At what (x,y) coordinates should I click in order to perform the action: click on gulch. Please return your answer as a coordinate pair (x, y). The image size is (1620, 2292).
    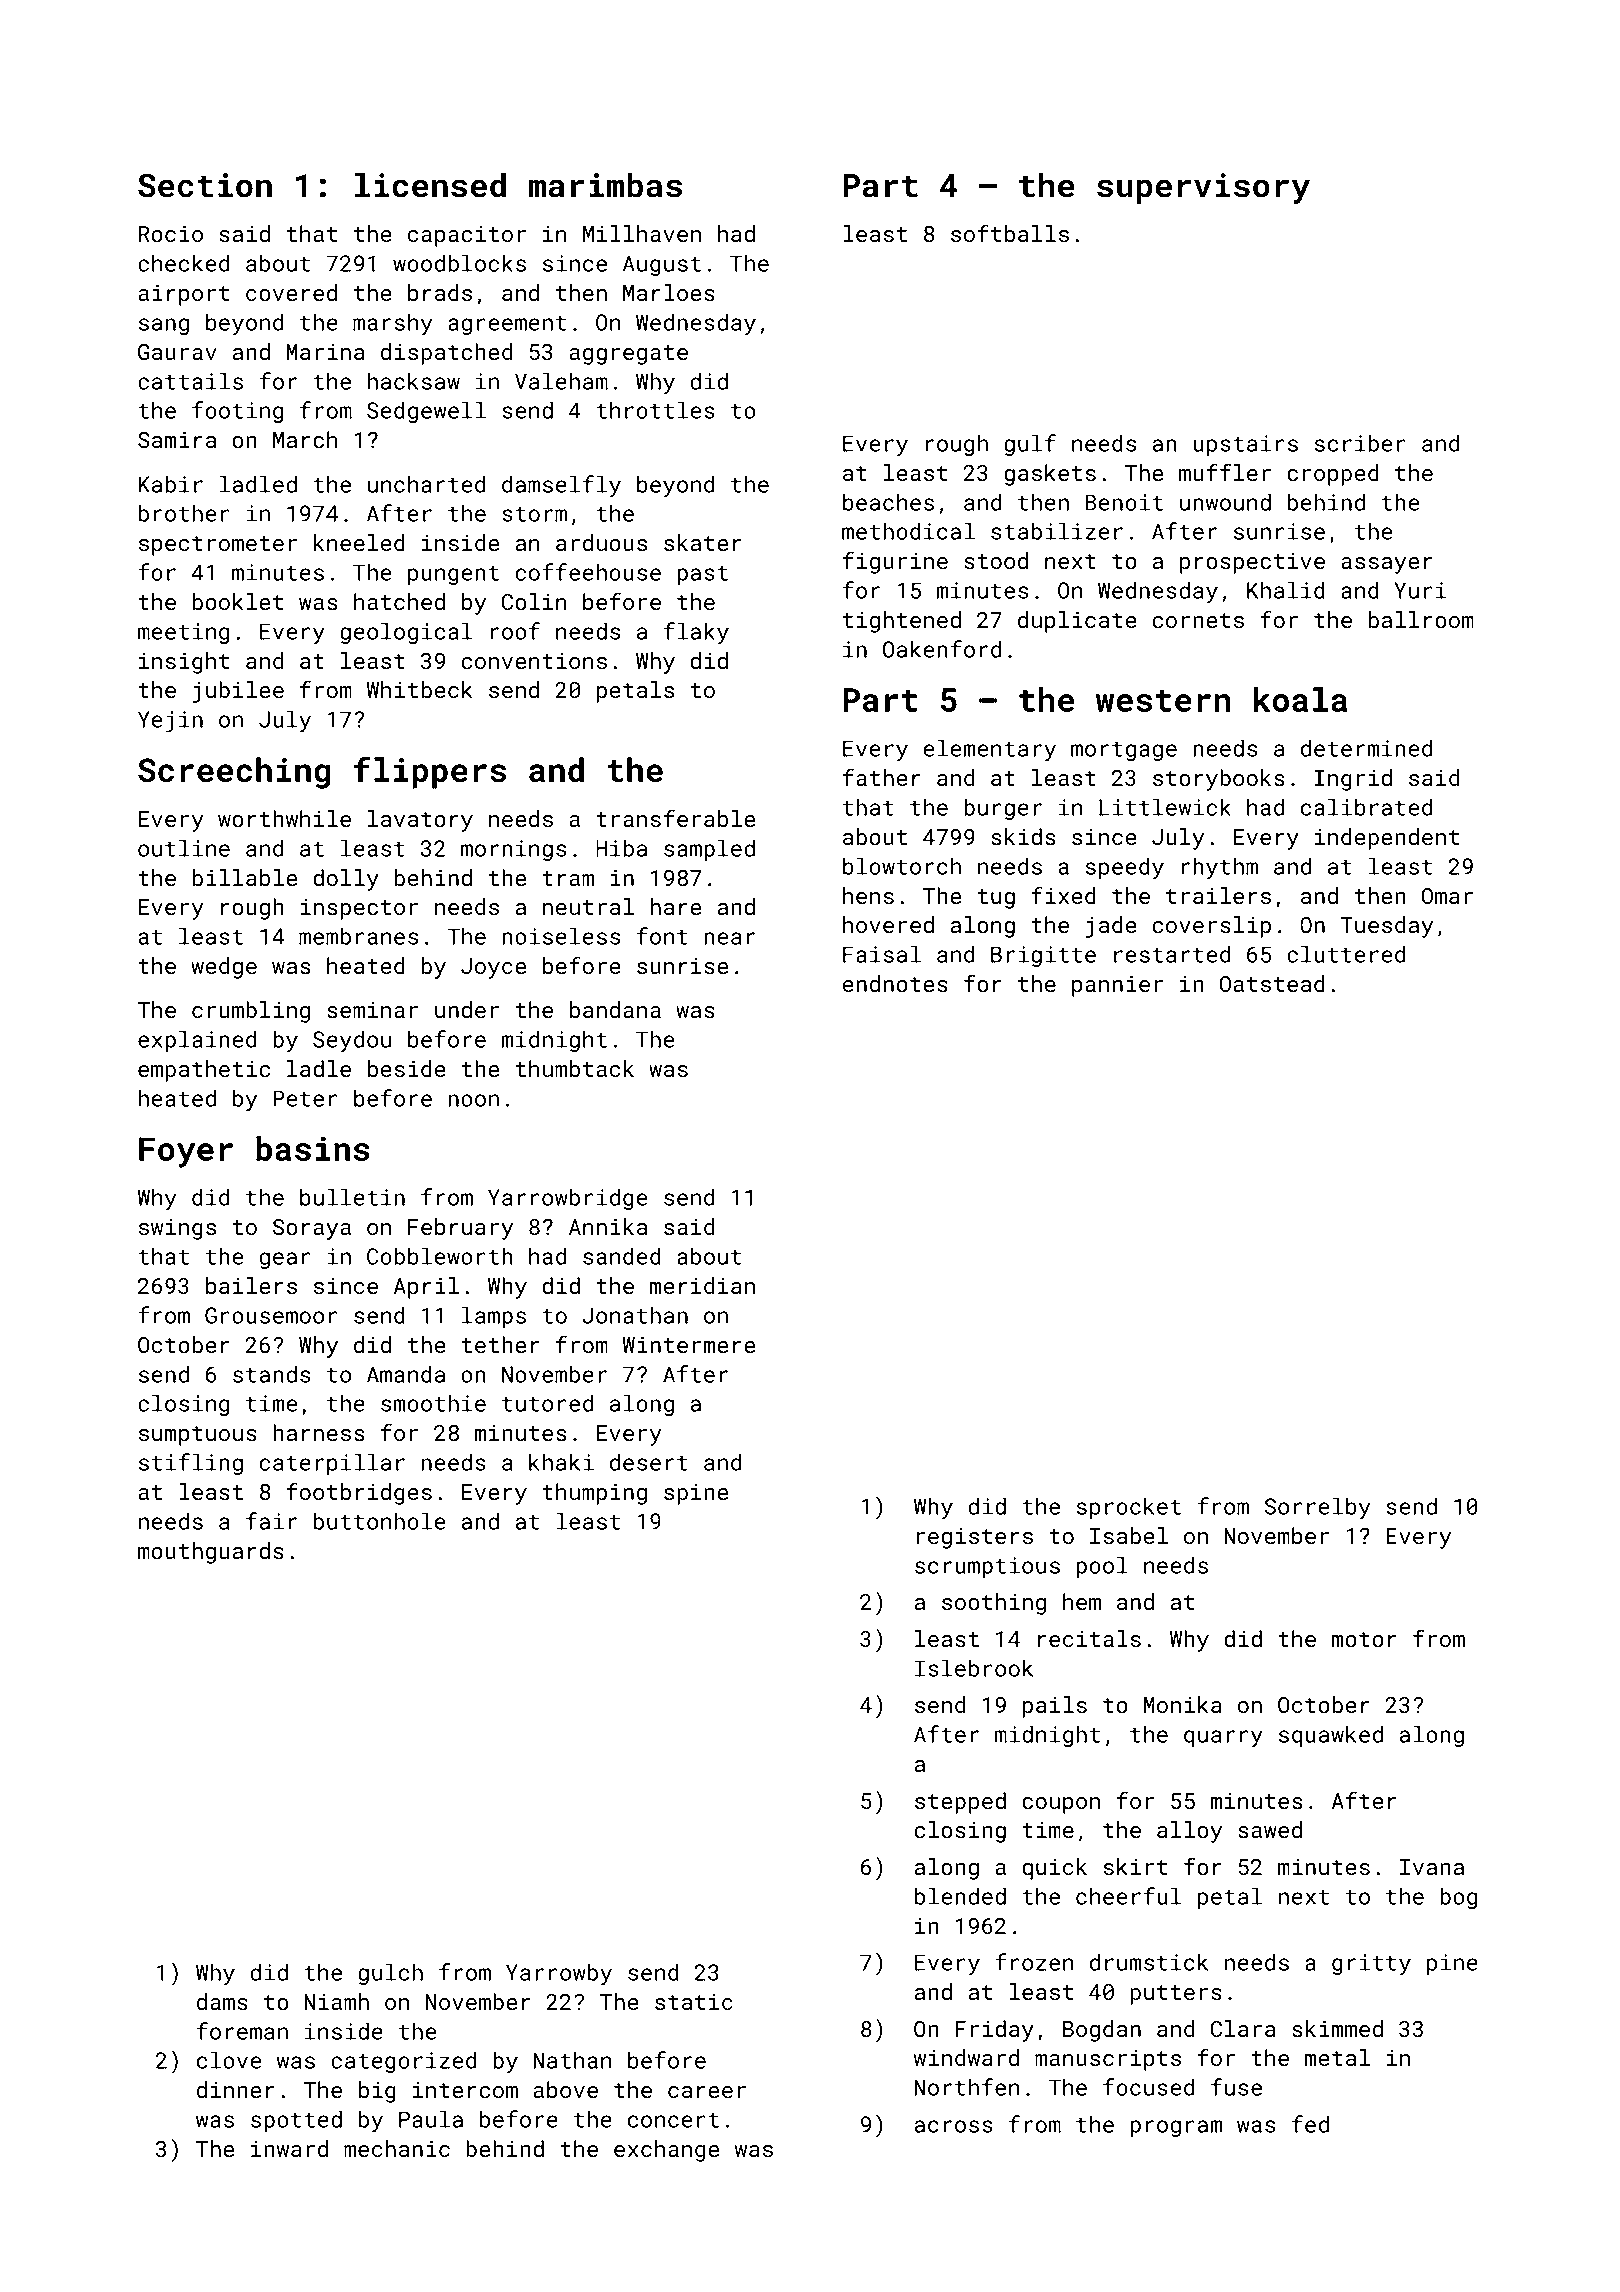
    Looking at the image, I should click on (390, 1974).
